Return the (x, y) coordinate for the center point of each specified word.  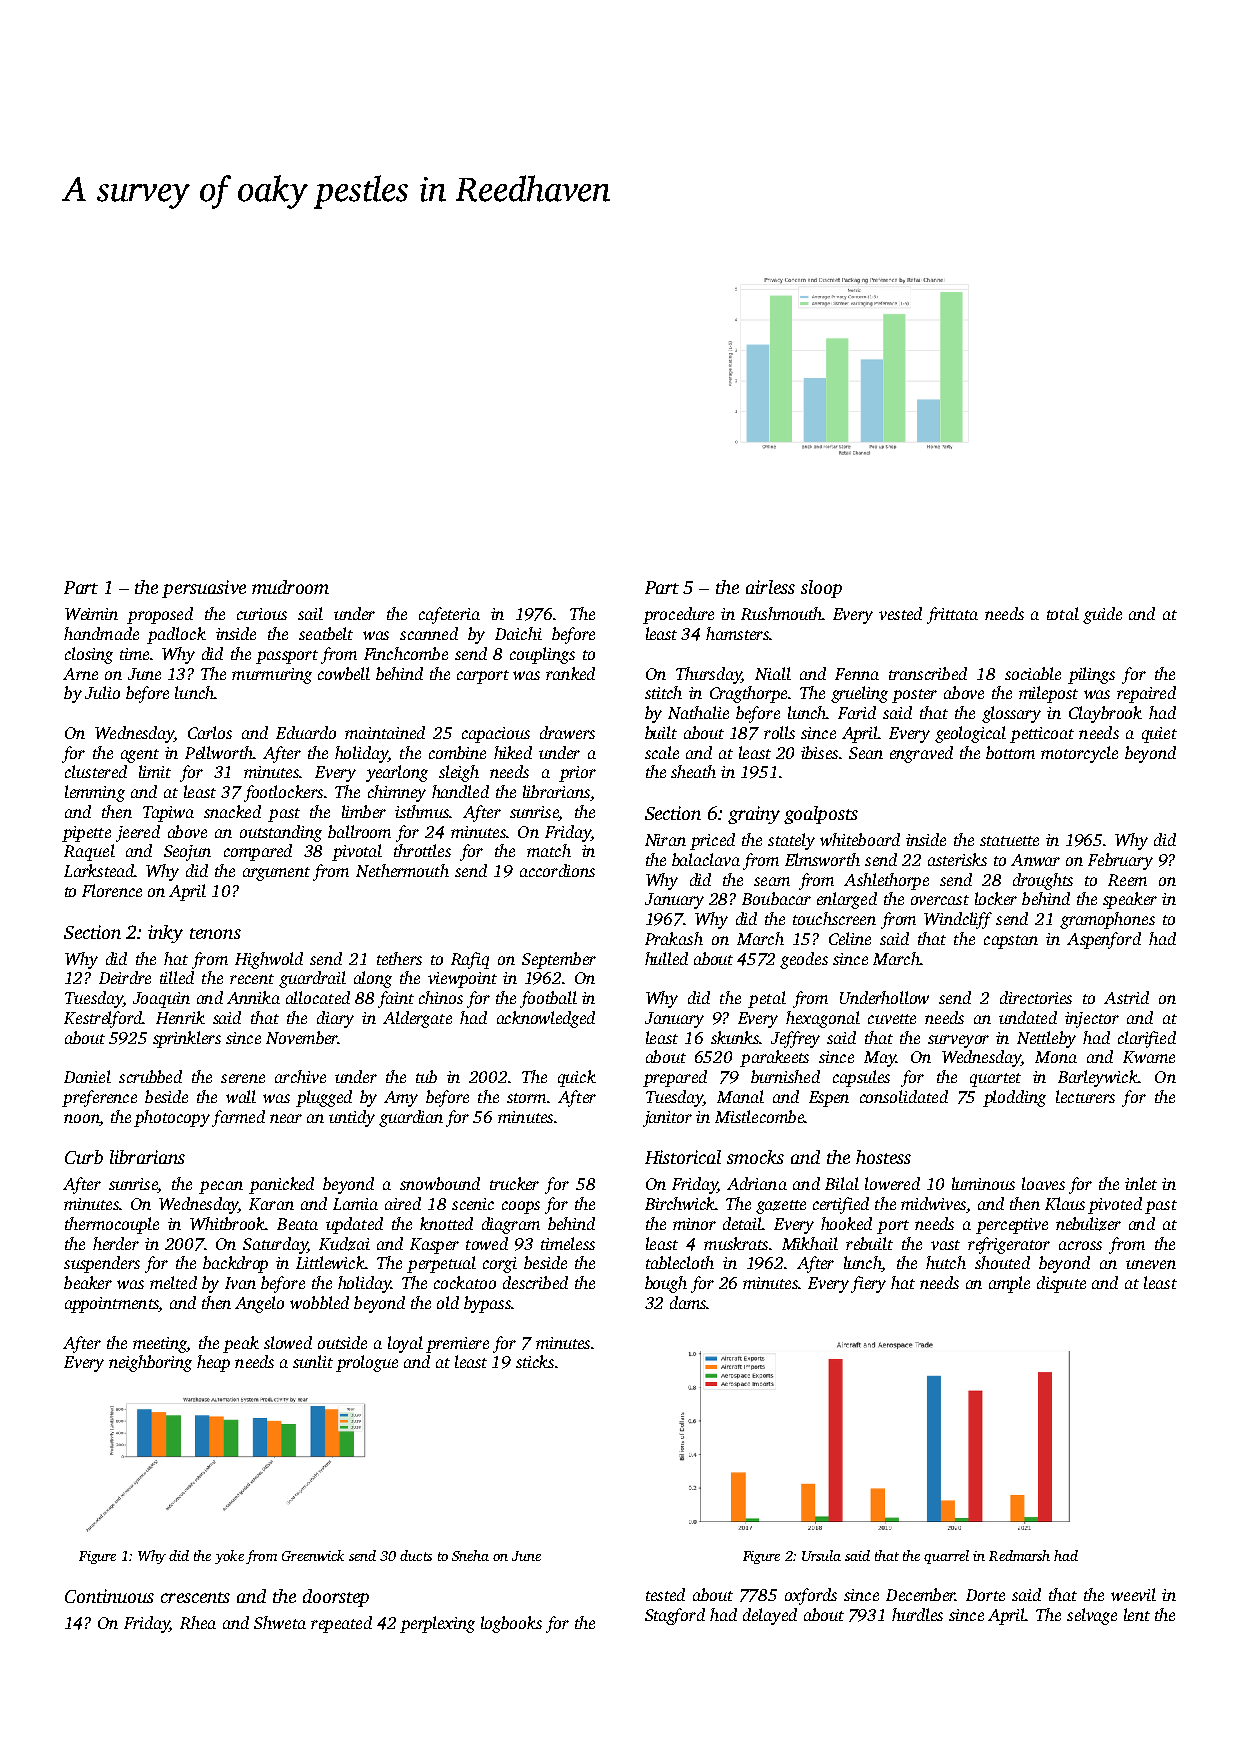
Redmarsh (1019, 1555)
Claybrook (1105, 714)
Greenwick (313, 1555)
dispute (1061, 1284)
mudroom (290, 587)
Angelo (259, 1304)
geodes (804, 960)
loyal (405, 1344)
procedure (678, 615)
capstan (1011, 942)
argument (276, 874)
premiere (457, 1345)
